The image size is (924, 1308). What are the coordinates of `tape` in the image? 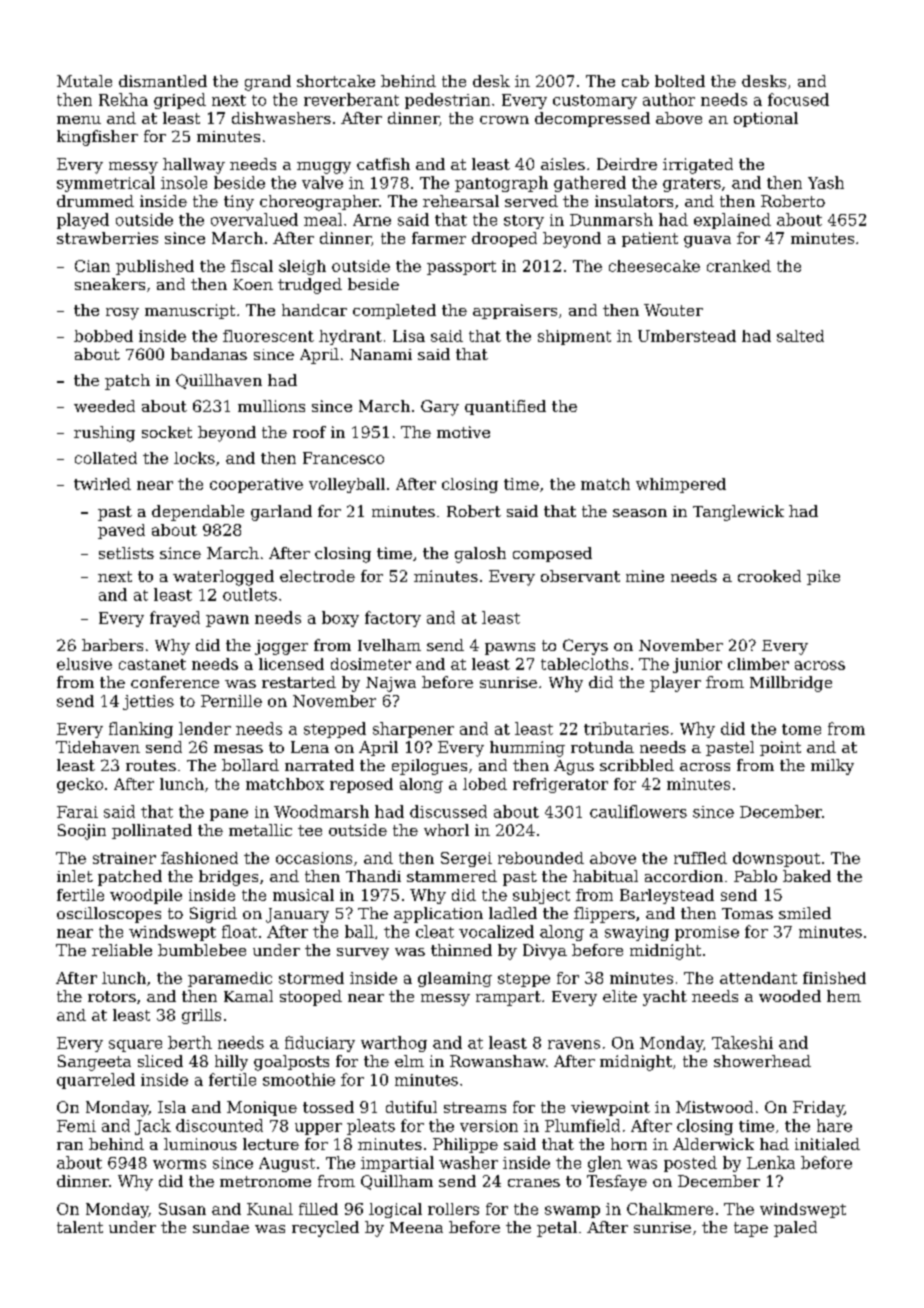 It's located at (751, 1229).
